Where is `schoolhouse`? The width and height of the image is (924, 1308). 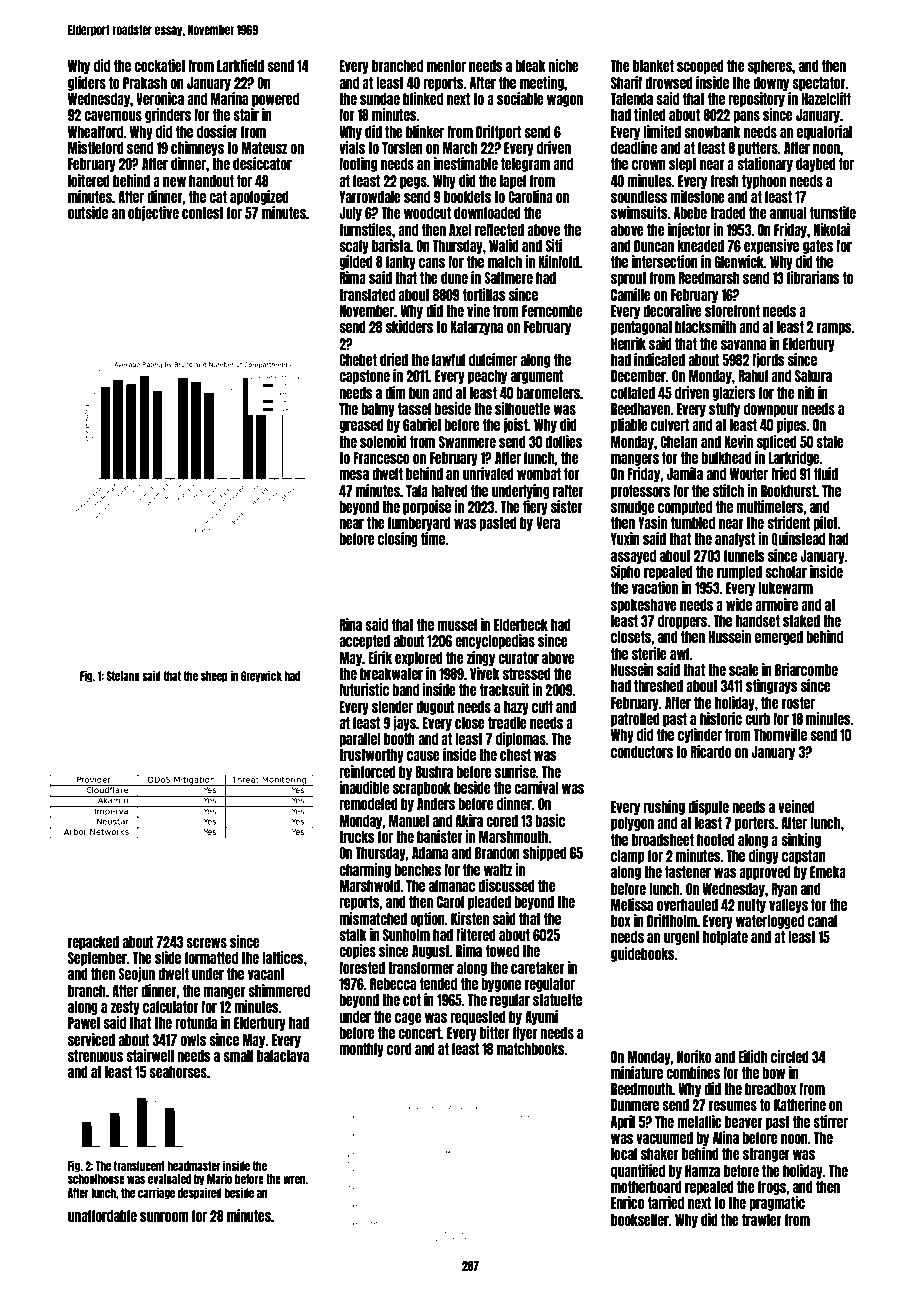
schoolhouse is located at coordinates (96, 1179).
